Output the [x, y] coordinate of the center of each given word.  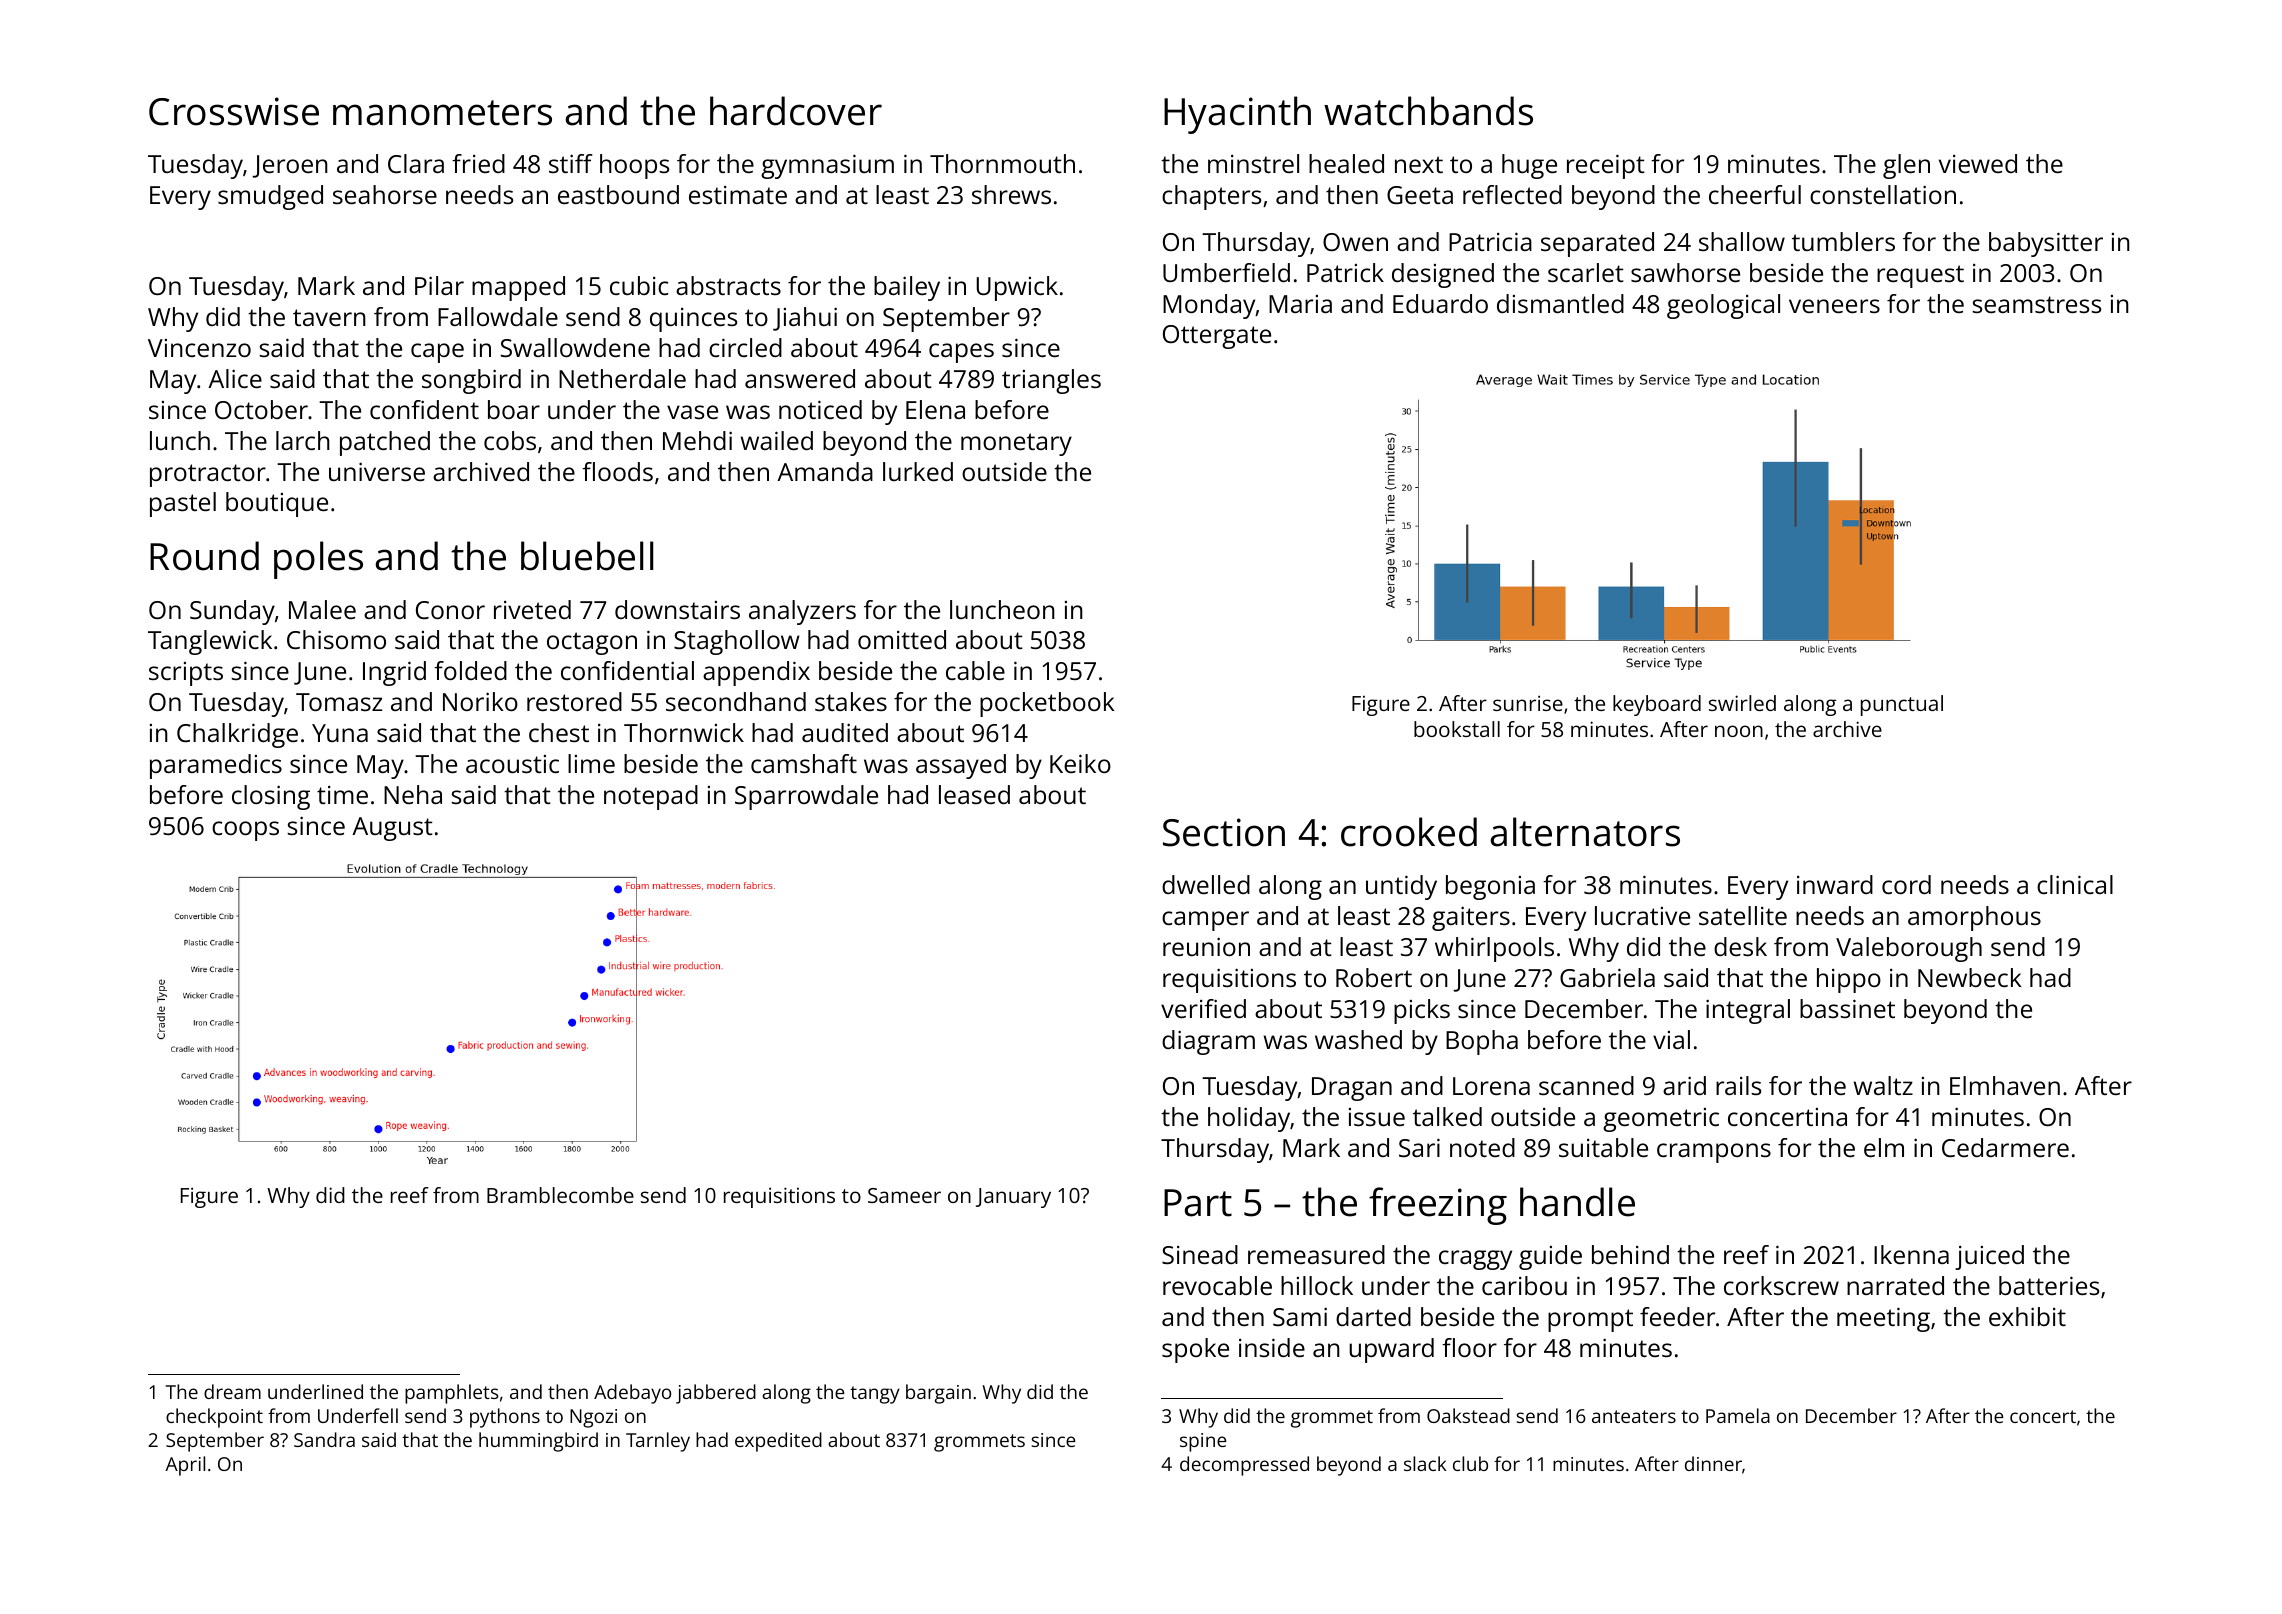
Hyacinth [1237, 115]
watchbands [1428, 111]
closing [271, 797]
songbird [471, 381]
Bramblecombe [560, 1195]
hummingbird [538, 1442]
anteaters [1634, 1416]
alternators [1585, 832]
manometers [442, 113]
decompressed [1244, 1466]
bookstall [1457, 729]
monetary [1016, 444]
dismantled [1560, 303]
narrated [1895, 1285]
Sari [1419, 1147]
